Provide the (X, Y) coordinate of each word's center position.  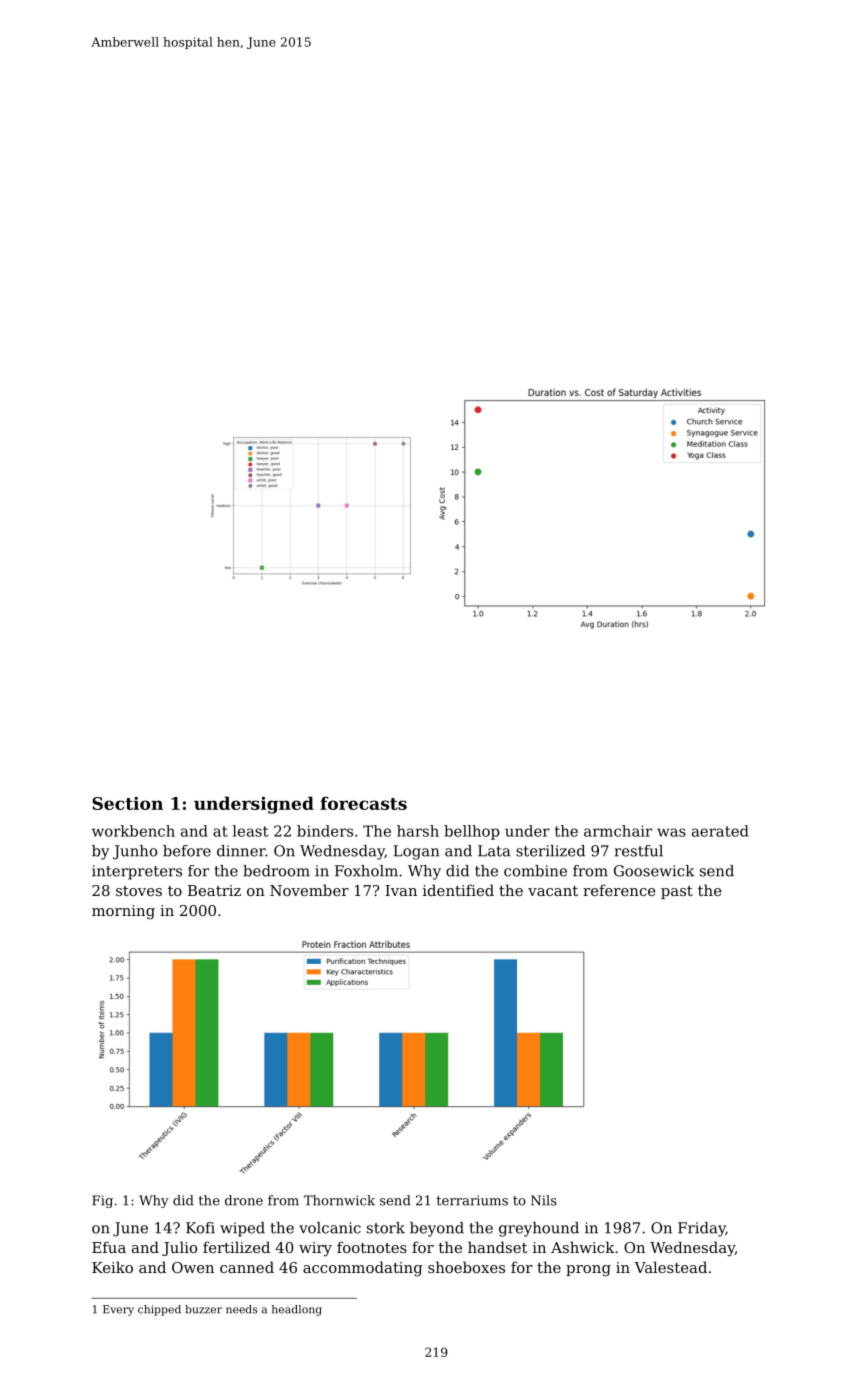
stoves (139, 891)
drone (244, 1200)
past (677, 892)
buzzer (203, 1309)
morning (123, 912)
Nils (544, 1200)
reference (619, 890)
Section (127, 803)
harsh (418, 831)
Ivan (401, 890)
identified (458, 890)
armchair (618, 831)
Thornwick (339, 1200)
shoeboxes (466, 1267)
